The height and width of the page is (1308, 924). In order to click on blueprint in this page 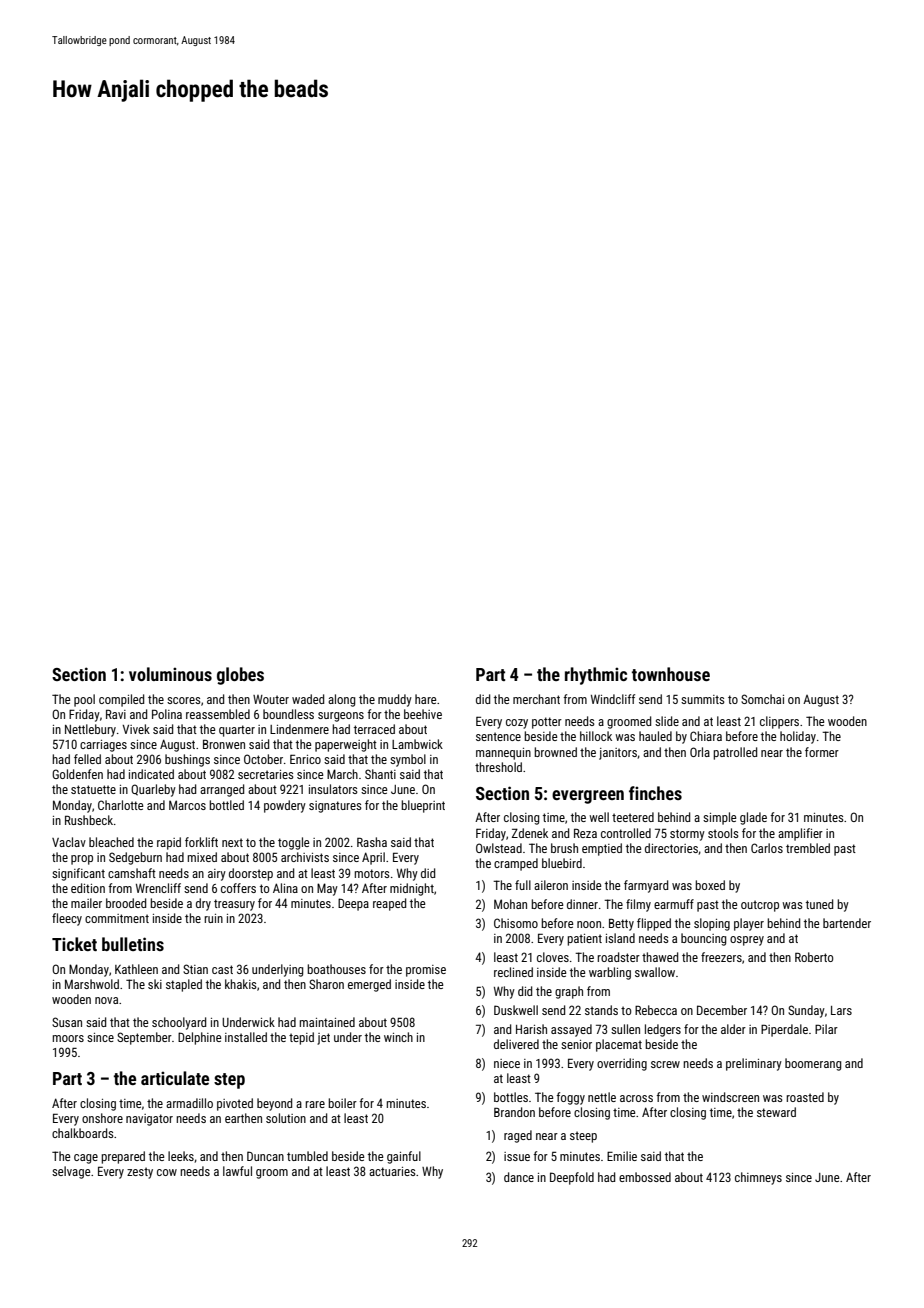, I will do `click(423, 806)`.
